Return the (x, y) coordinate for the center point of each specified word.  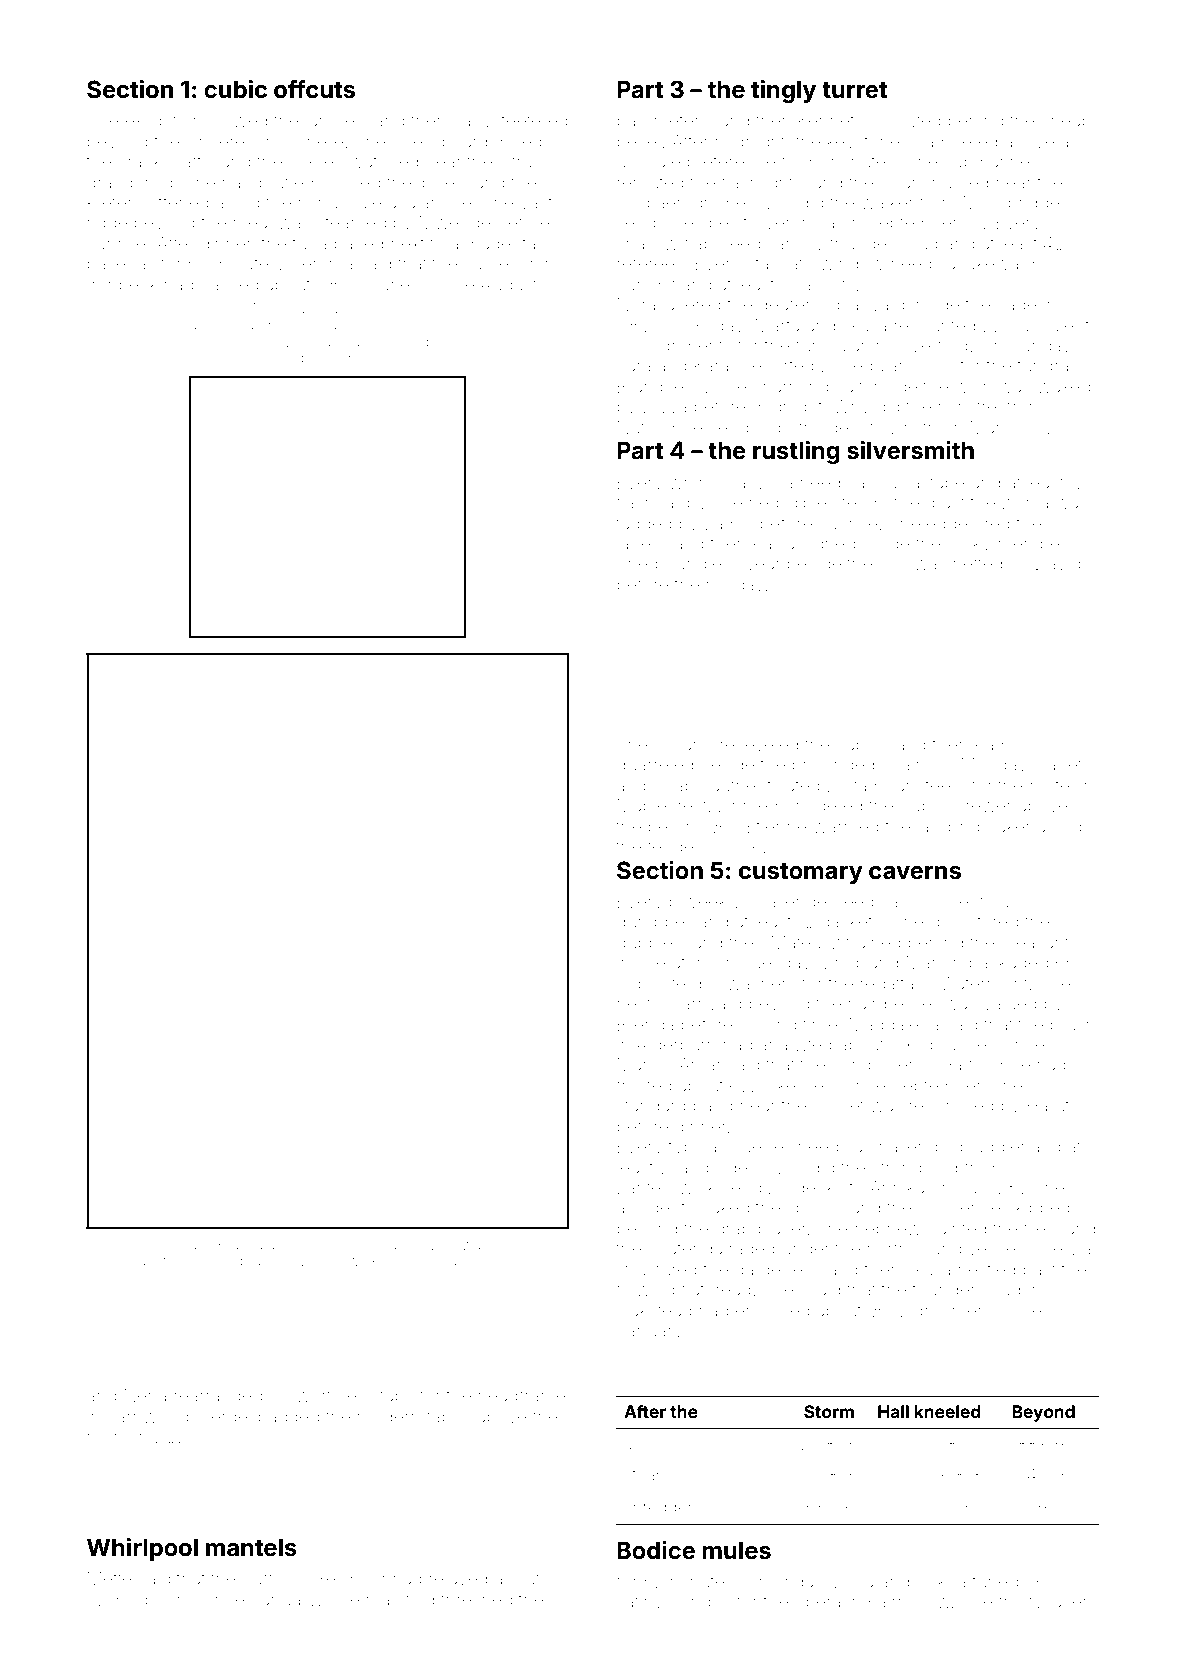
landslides (718, 1167)
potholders (821, 429)
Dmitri (914, 427)
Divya (665, 408)
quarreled (655, 766)
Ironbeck (122, 284)
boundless (697, 563)
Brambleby (661, 388)
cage (1016, 308)
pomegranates (134, 1262)
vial (1080, 1248)
